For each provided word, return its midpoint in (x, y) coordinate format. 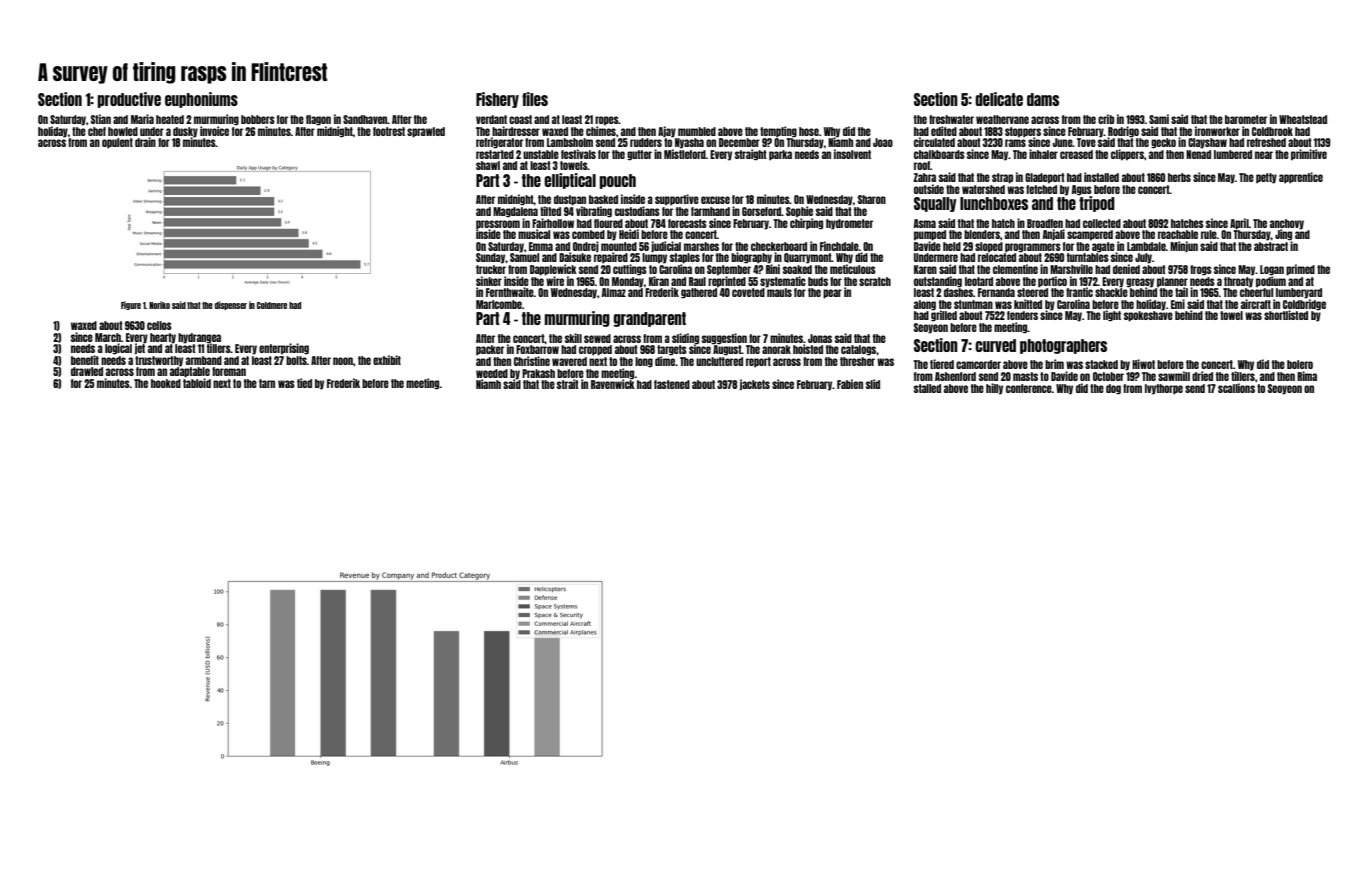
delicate (999, 99)
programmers (1033, 248)
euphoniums (201, 100)
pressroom (498, 224)
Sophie (799, 212)
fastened (672, 384)
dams (1043, 99)
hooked (166, 383)
